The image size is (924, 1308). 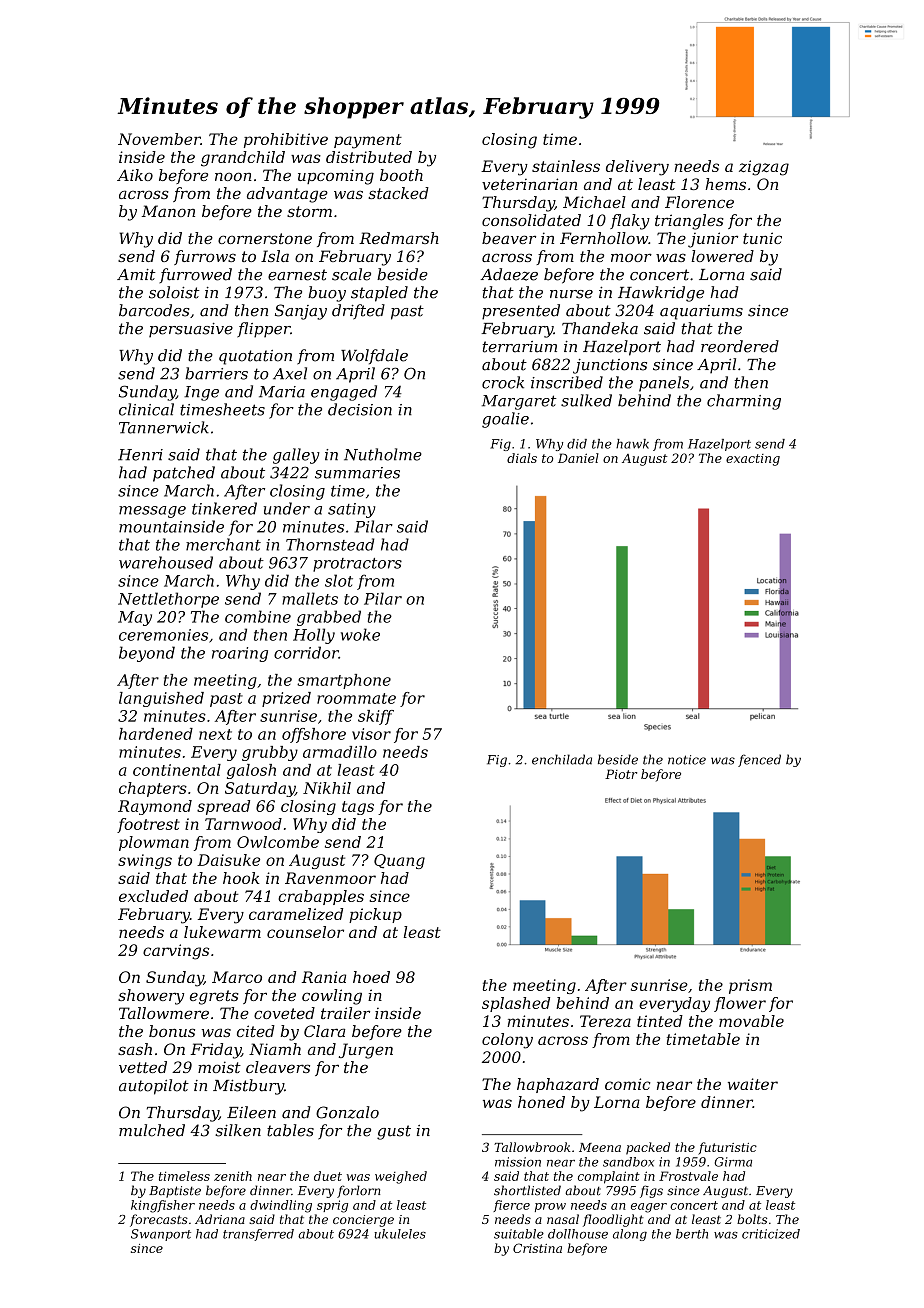 What do you see at coordinates (753, 460) in the screenshot?
I see `exacting` at bounding box center [753, 460].
